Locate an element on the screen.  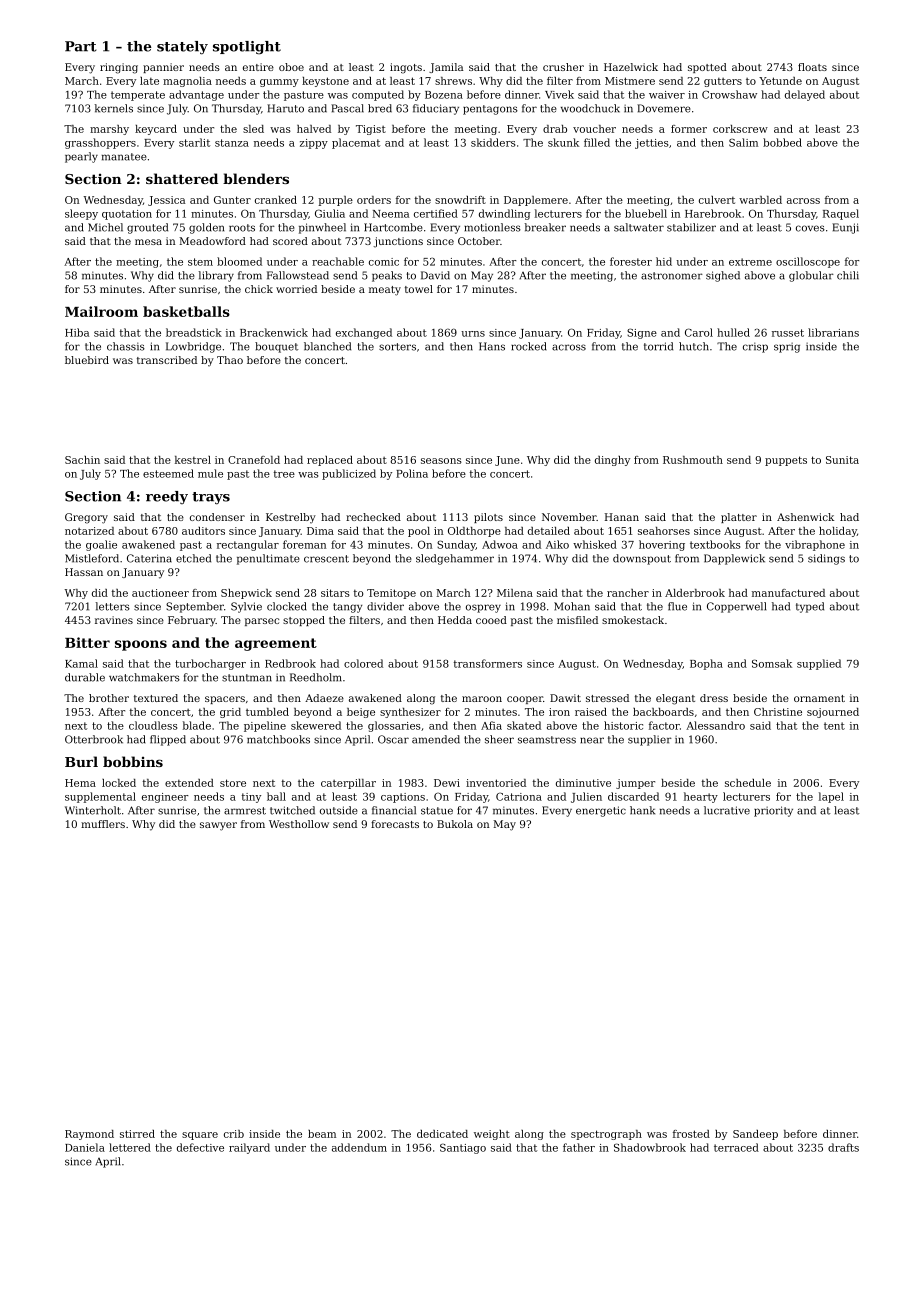
rectangular is located at coordinates (248, 545).
